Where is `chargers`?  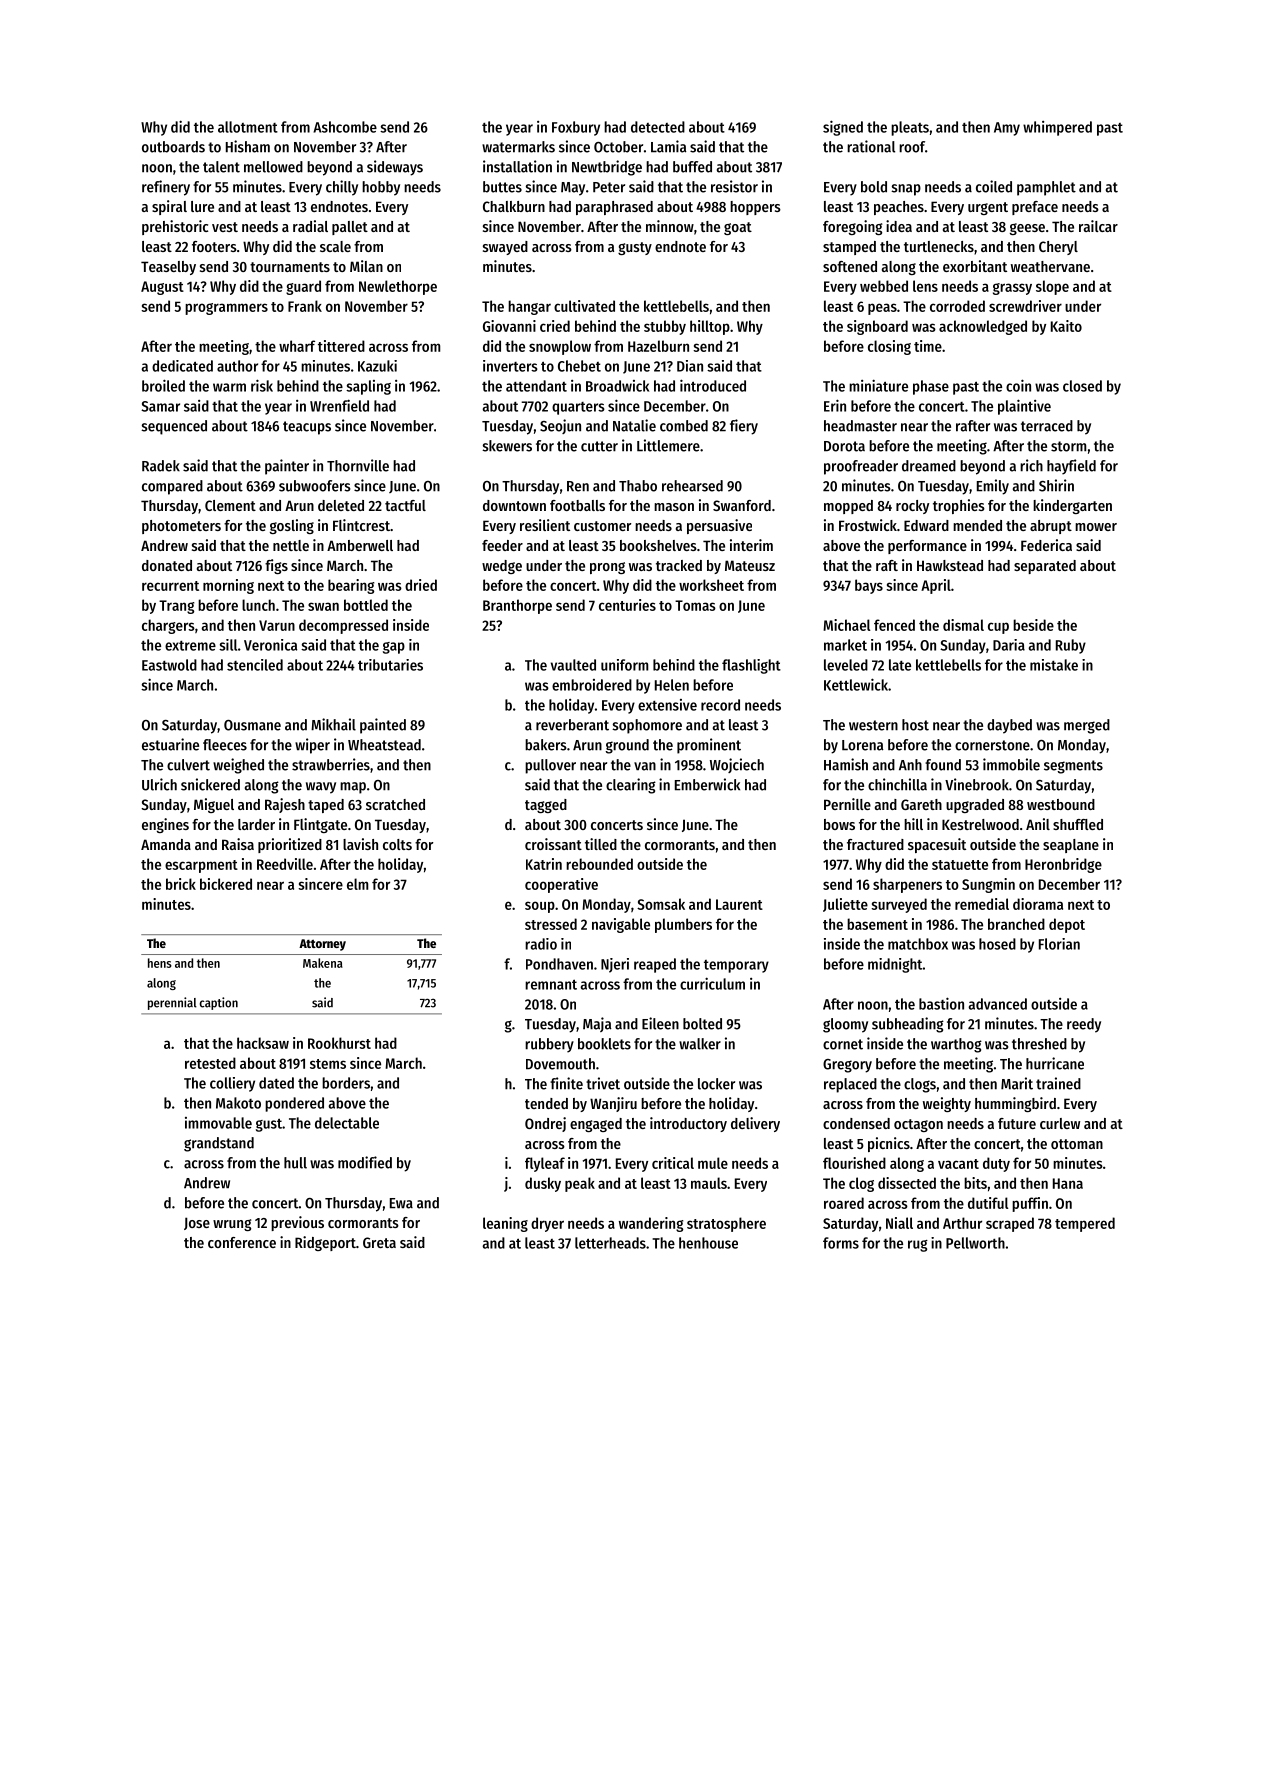
chargers is located at coordinates (168, 626).
